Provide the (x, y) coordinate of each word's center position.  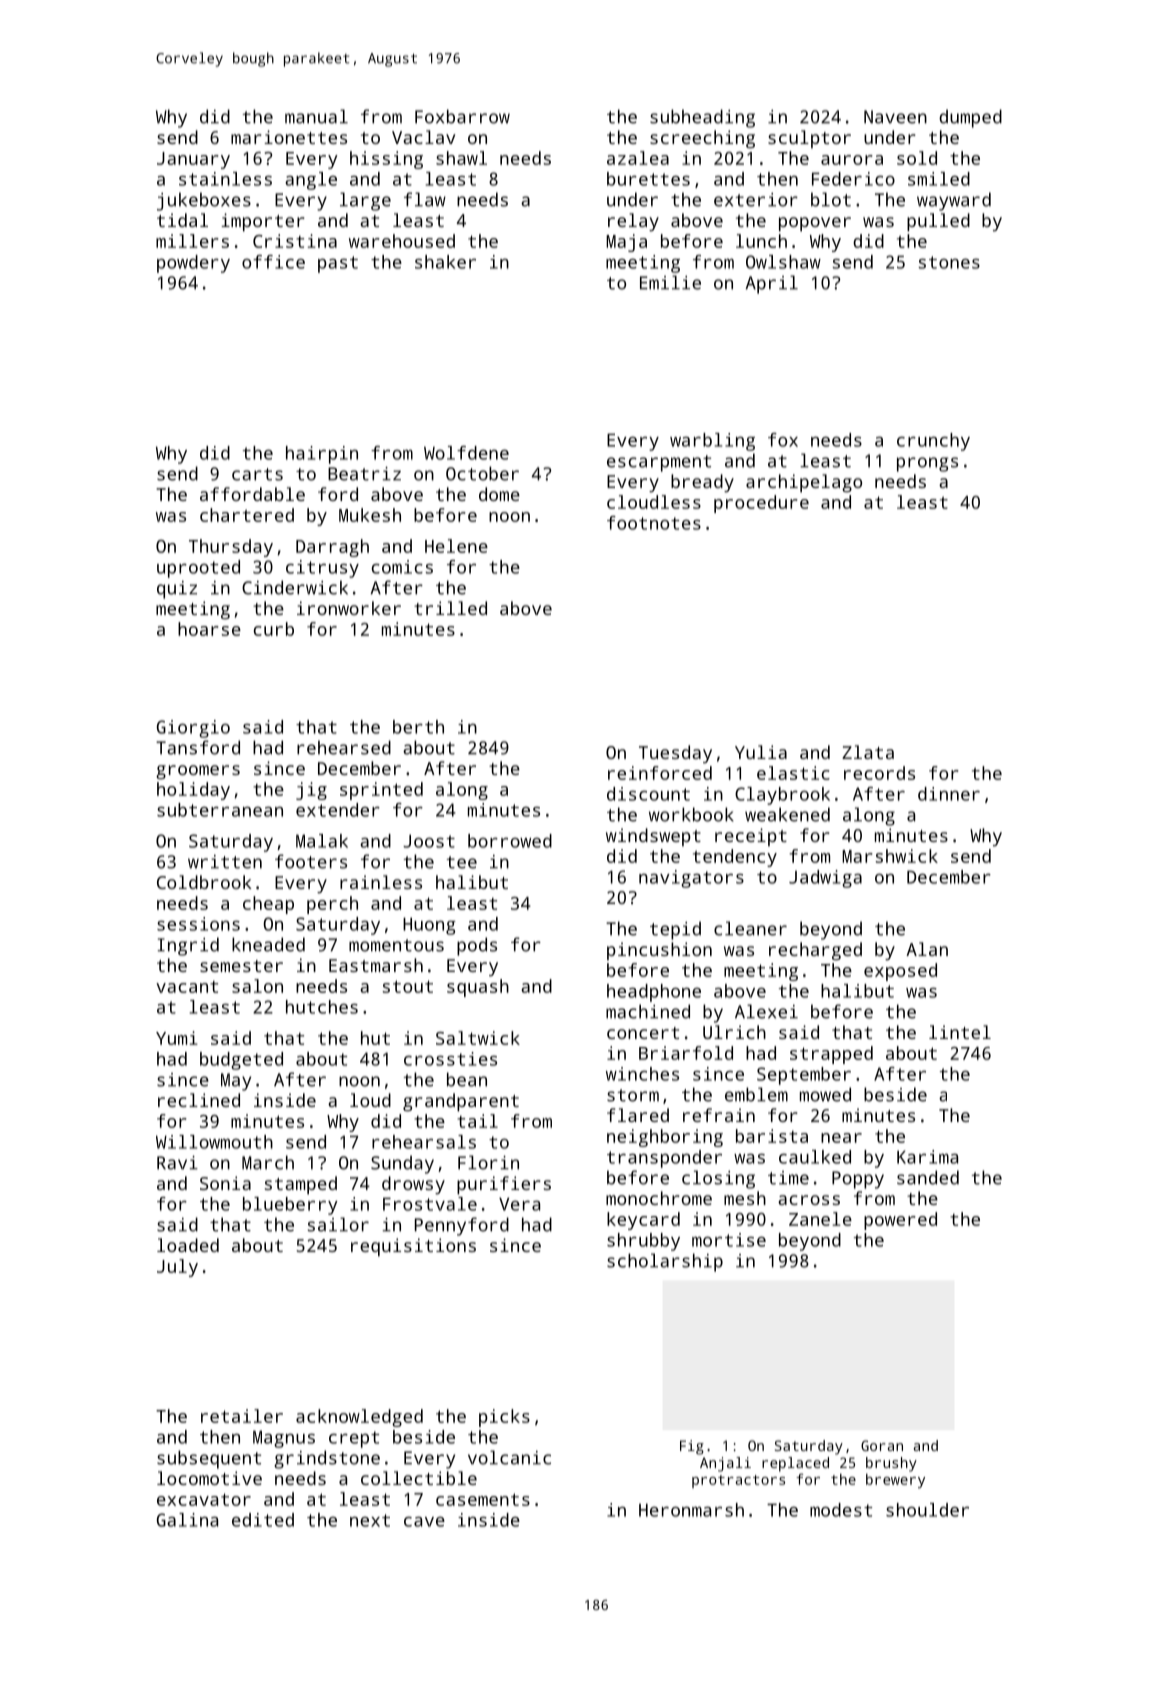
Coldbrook (204, 882)
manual (316, 116)
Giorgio (193, 729)
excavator (204, 1499)
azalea (638, 158)
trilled (450, 608)
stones (949, 262)
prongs (927, 464)
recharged (815, 951)
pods (477, 946)
